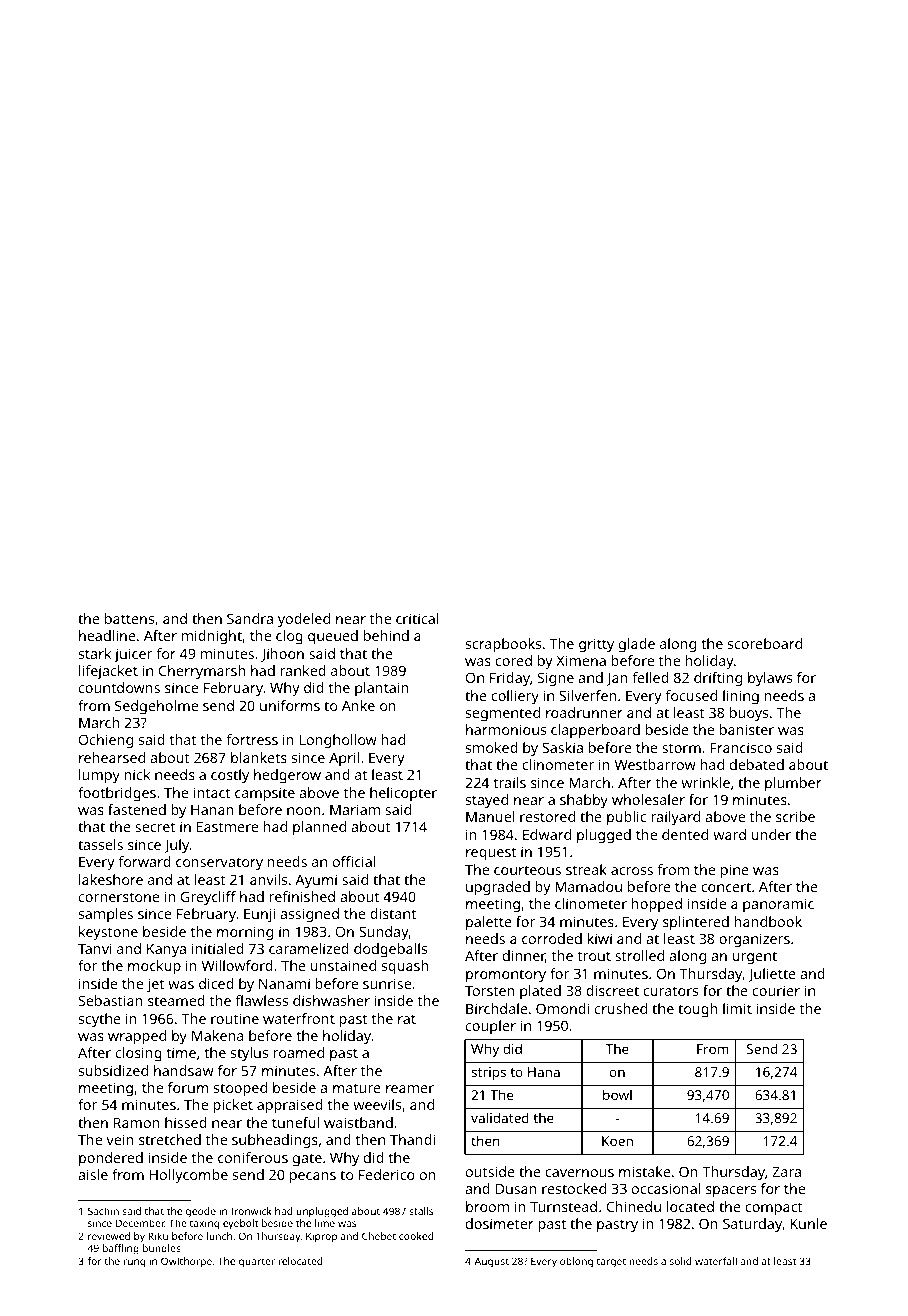 The height and width of the screenshot is (1316, 908). What do you see at coordinates (381, 689) in the screenshot?
I see `plantain` at bounding box center [381, 689].
